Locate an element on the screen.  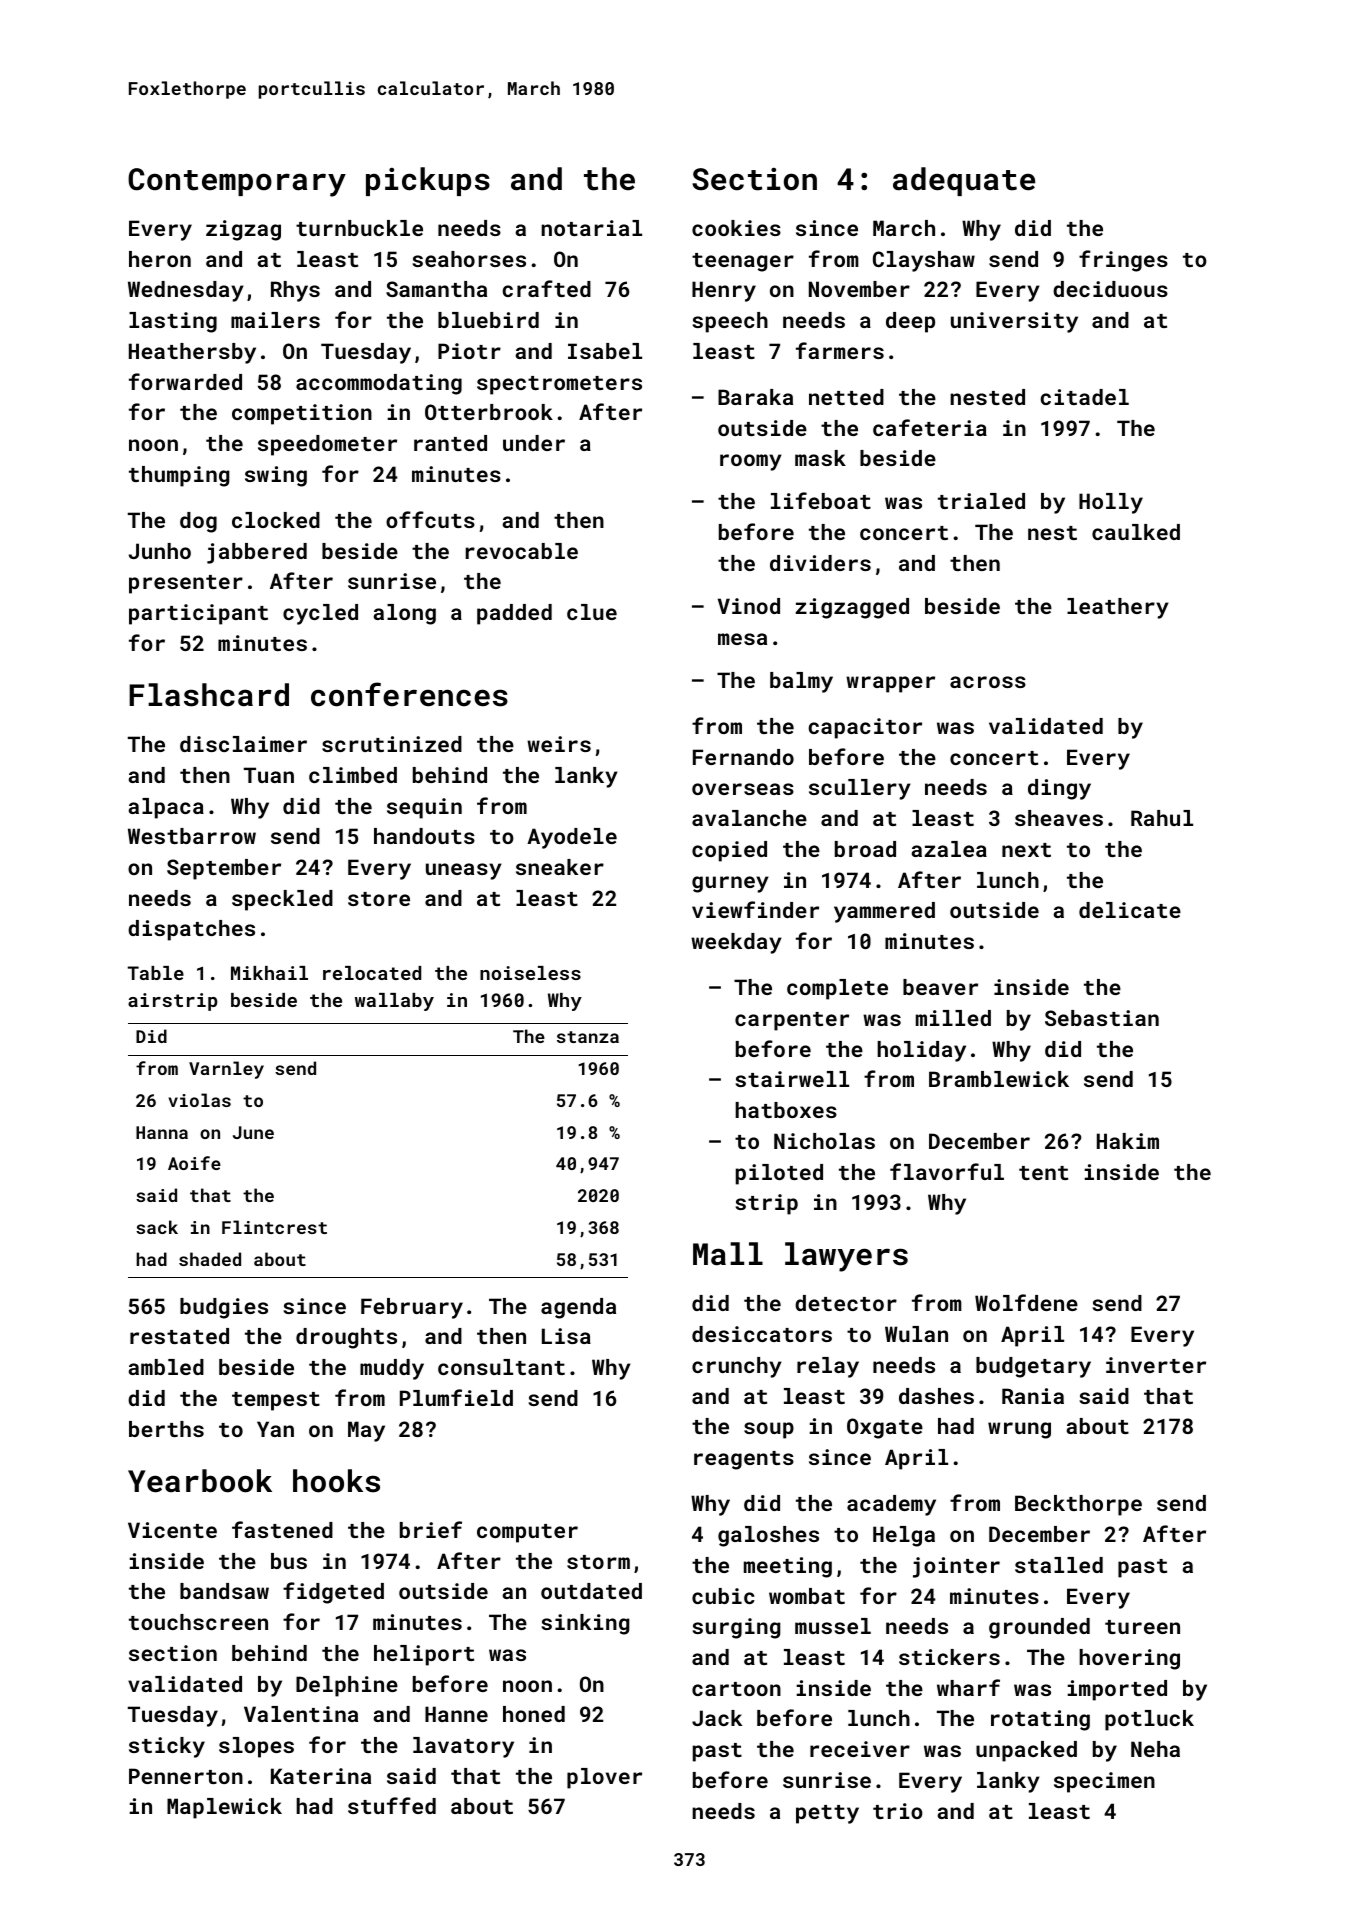
sticky is located at coordinates (167, 1747).
